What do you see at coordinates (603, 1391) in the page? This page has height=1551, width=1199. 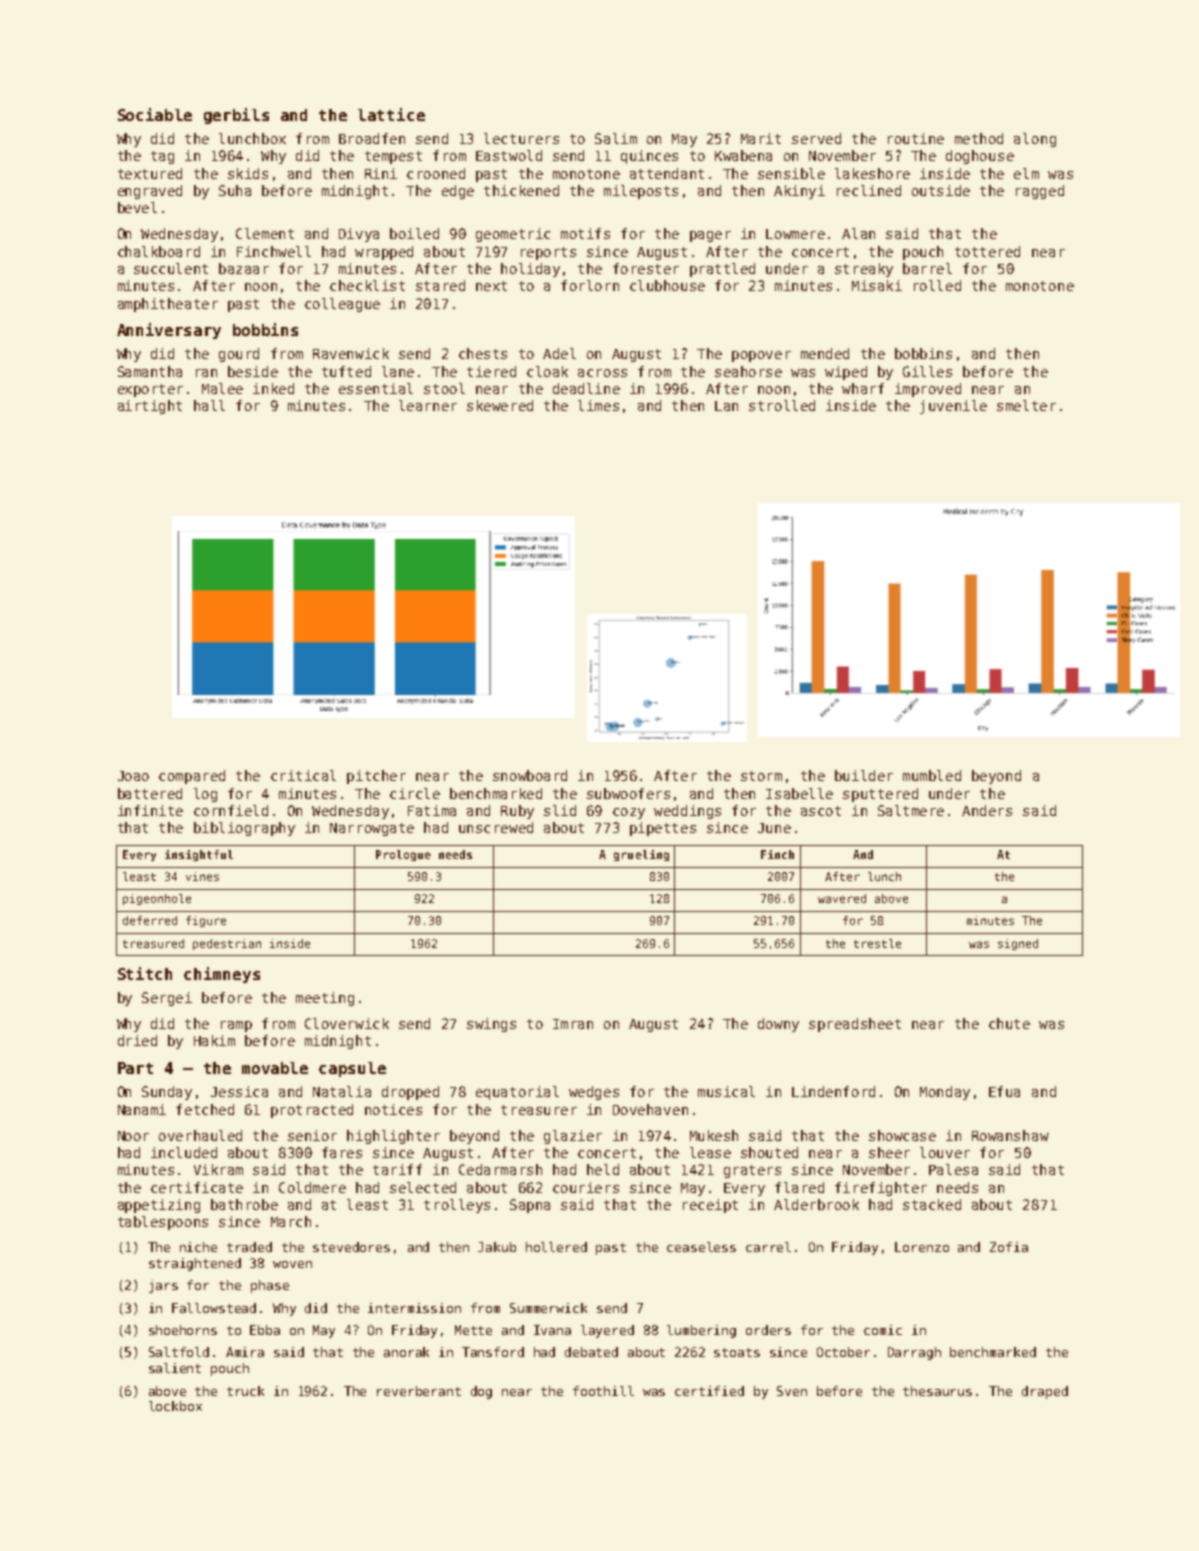 I see `foothill` at bounding box center [603, 1391].
